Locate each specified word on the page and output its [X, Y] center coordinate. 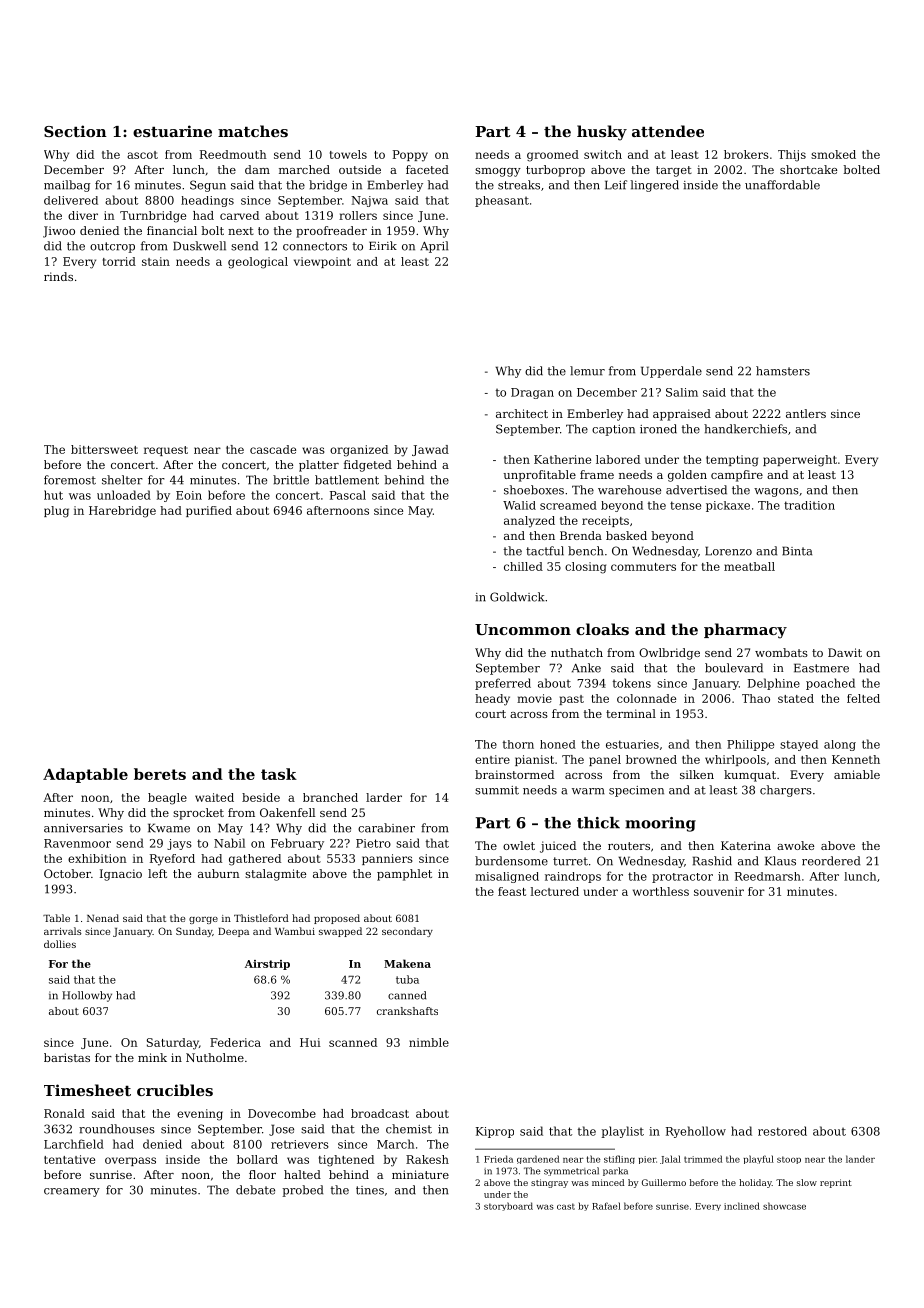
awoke [795, 845]
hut [53, 495]
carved [239, 215]
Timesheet [87, 1090]
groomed [553, 156]
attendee [668, 131]
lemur [587, 371]
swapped [340, 932]
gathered [255, 860]
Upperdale [671, 372]
